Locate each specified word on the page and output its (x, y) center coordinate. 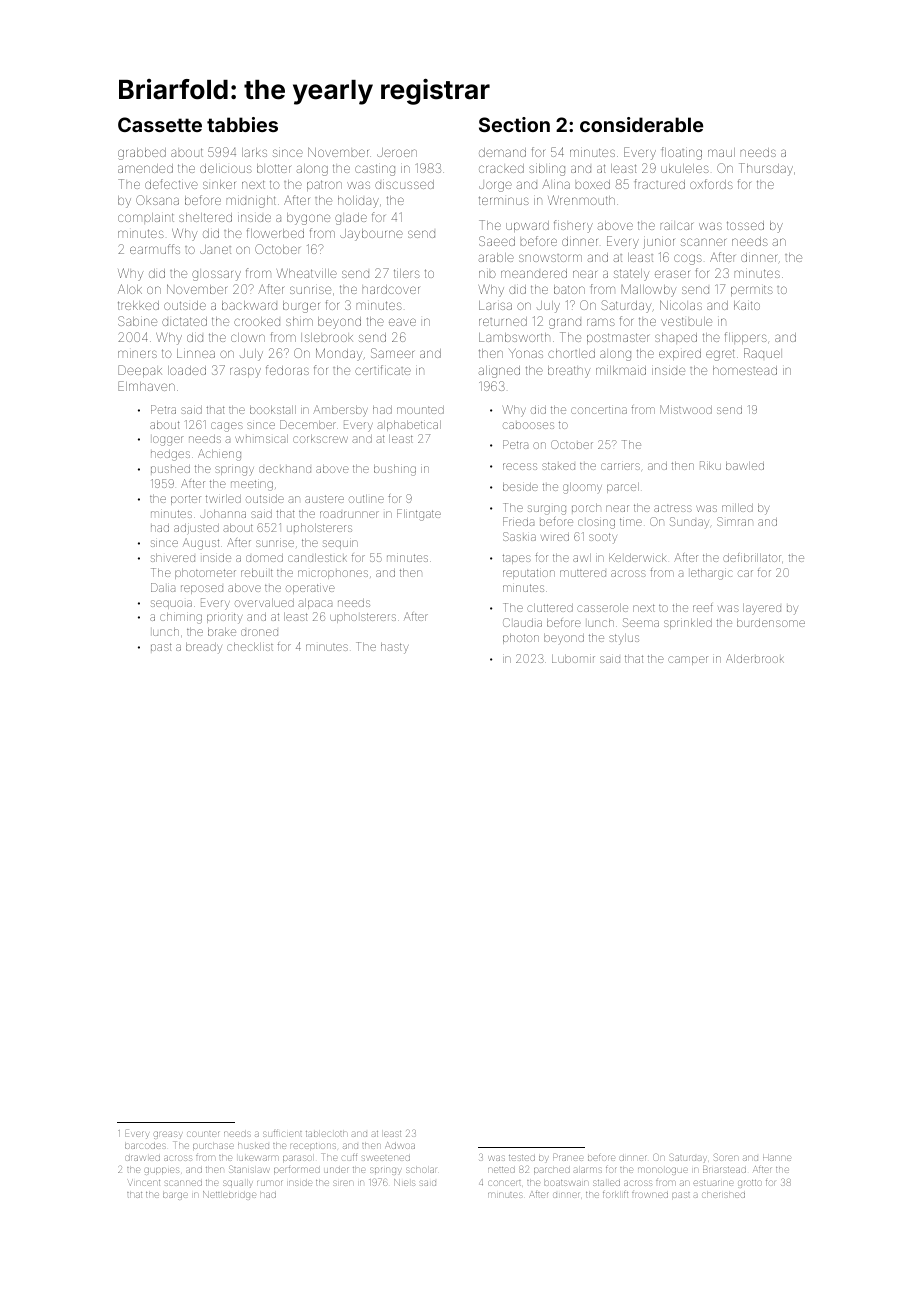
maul (721, 152)
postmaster (618, 338)
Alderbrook (755, 658)
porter (186, 500)
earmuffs (155, 249)
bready (204, 648)
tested (522, 1158)
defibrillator (752, 557)
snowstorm (550, 258)
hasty (395, 648)
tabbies (242, 124)
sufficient (282, 1134)
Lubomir (573, 659)
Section (514, 124)
